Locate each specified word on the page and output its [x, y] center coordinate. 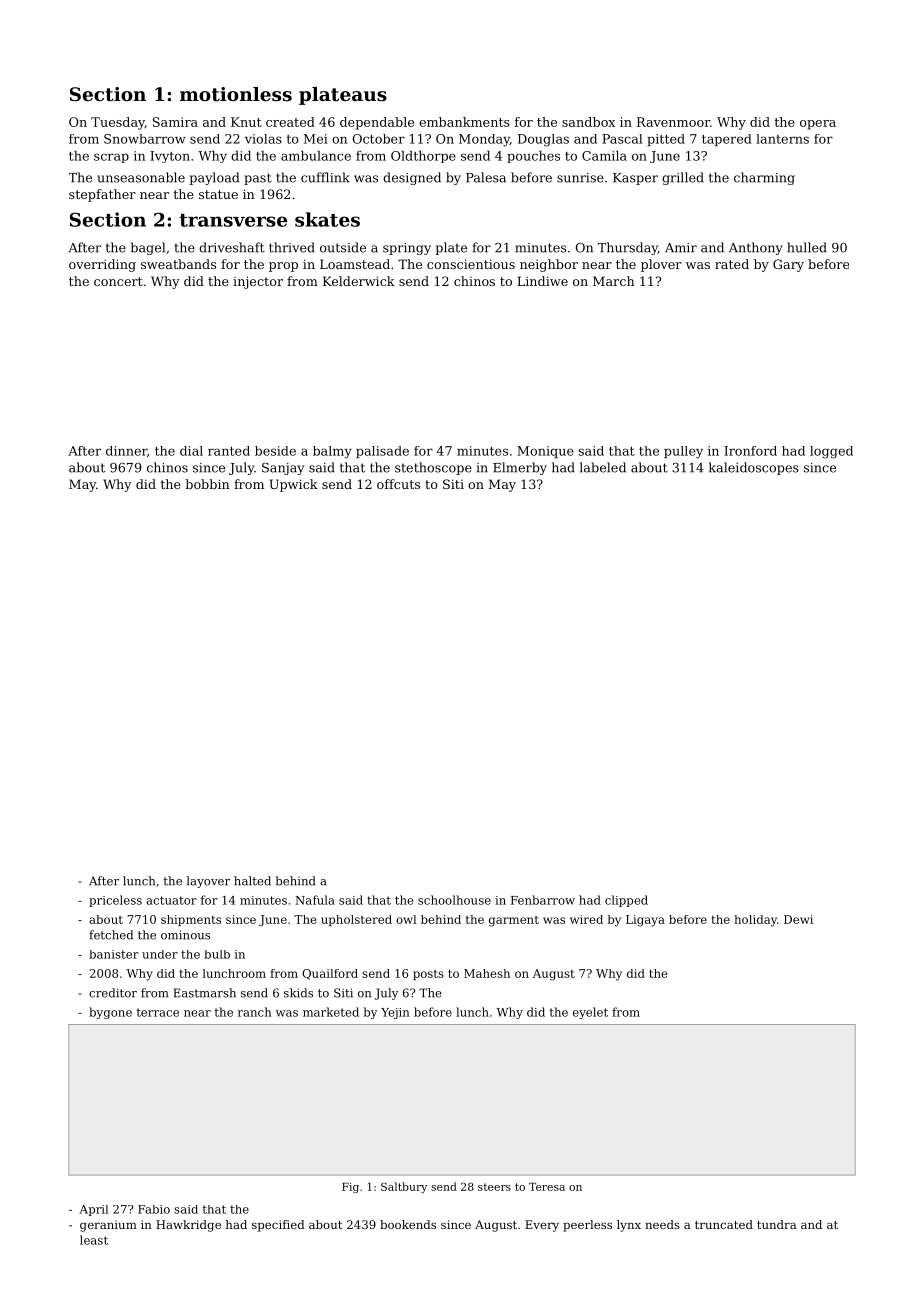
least [94, 1240]
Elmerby [520, 468]
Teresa [547, 1187]
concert [118, 281]
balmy [332, 452]
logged [831, 452]
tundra [777, 1224]
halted [252, 881]
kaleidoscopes [754, 468]
